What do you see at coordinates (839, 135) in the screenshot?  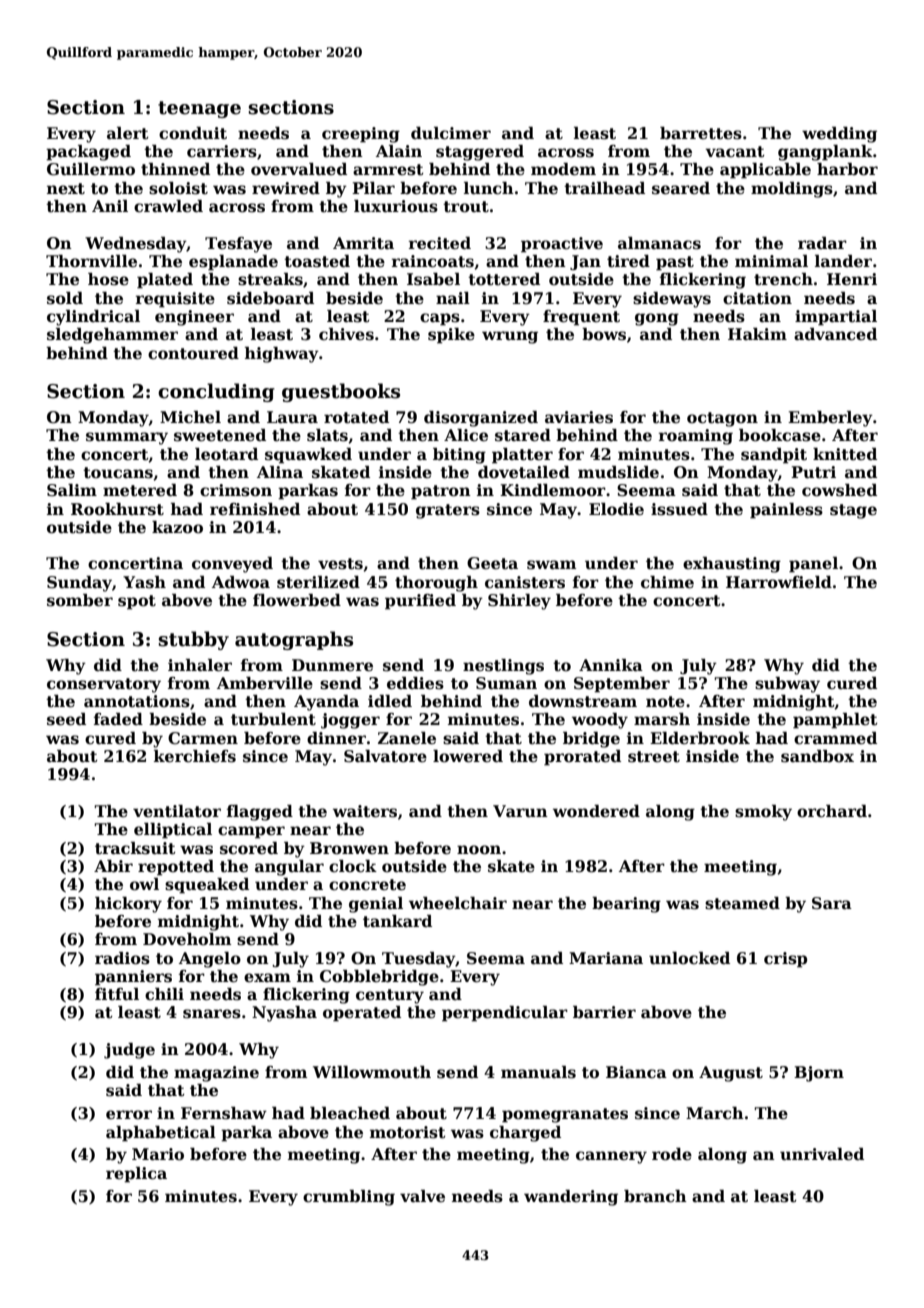 I see `wedding` at bounding box center [839, 135].
